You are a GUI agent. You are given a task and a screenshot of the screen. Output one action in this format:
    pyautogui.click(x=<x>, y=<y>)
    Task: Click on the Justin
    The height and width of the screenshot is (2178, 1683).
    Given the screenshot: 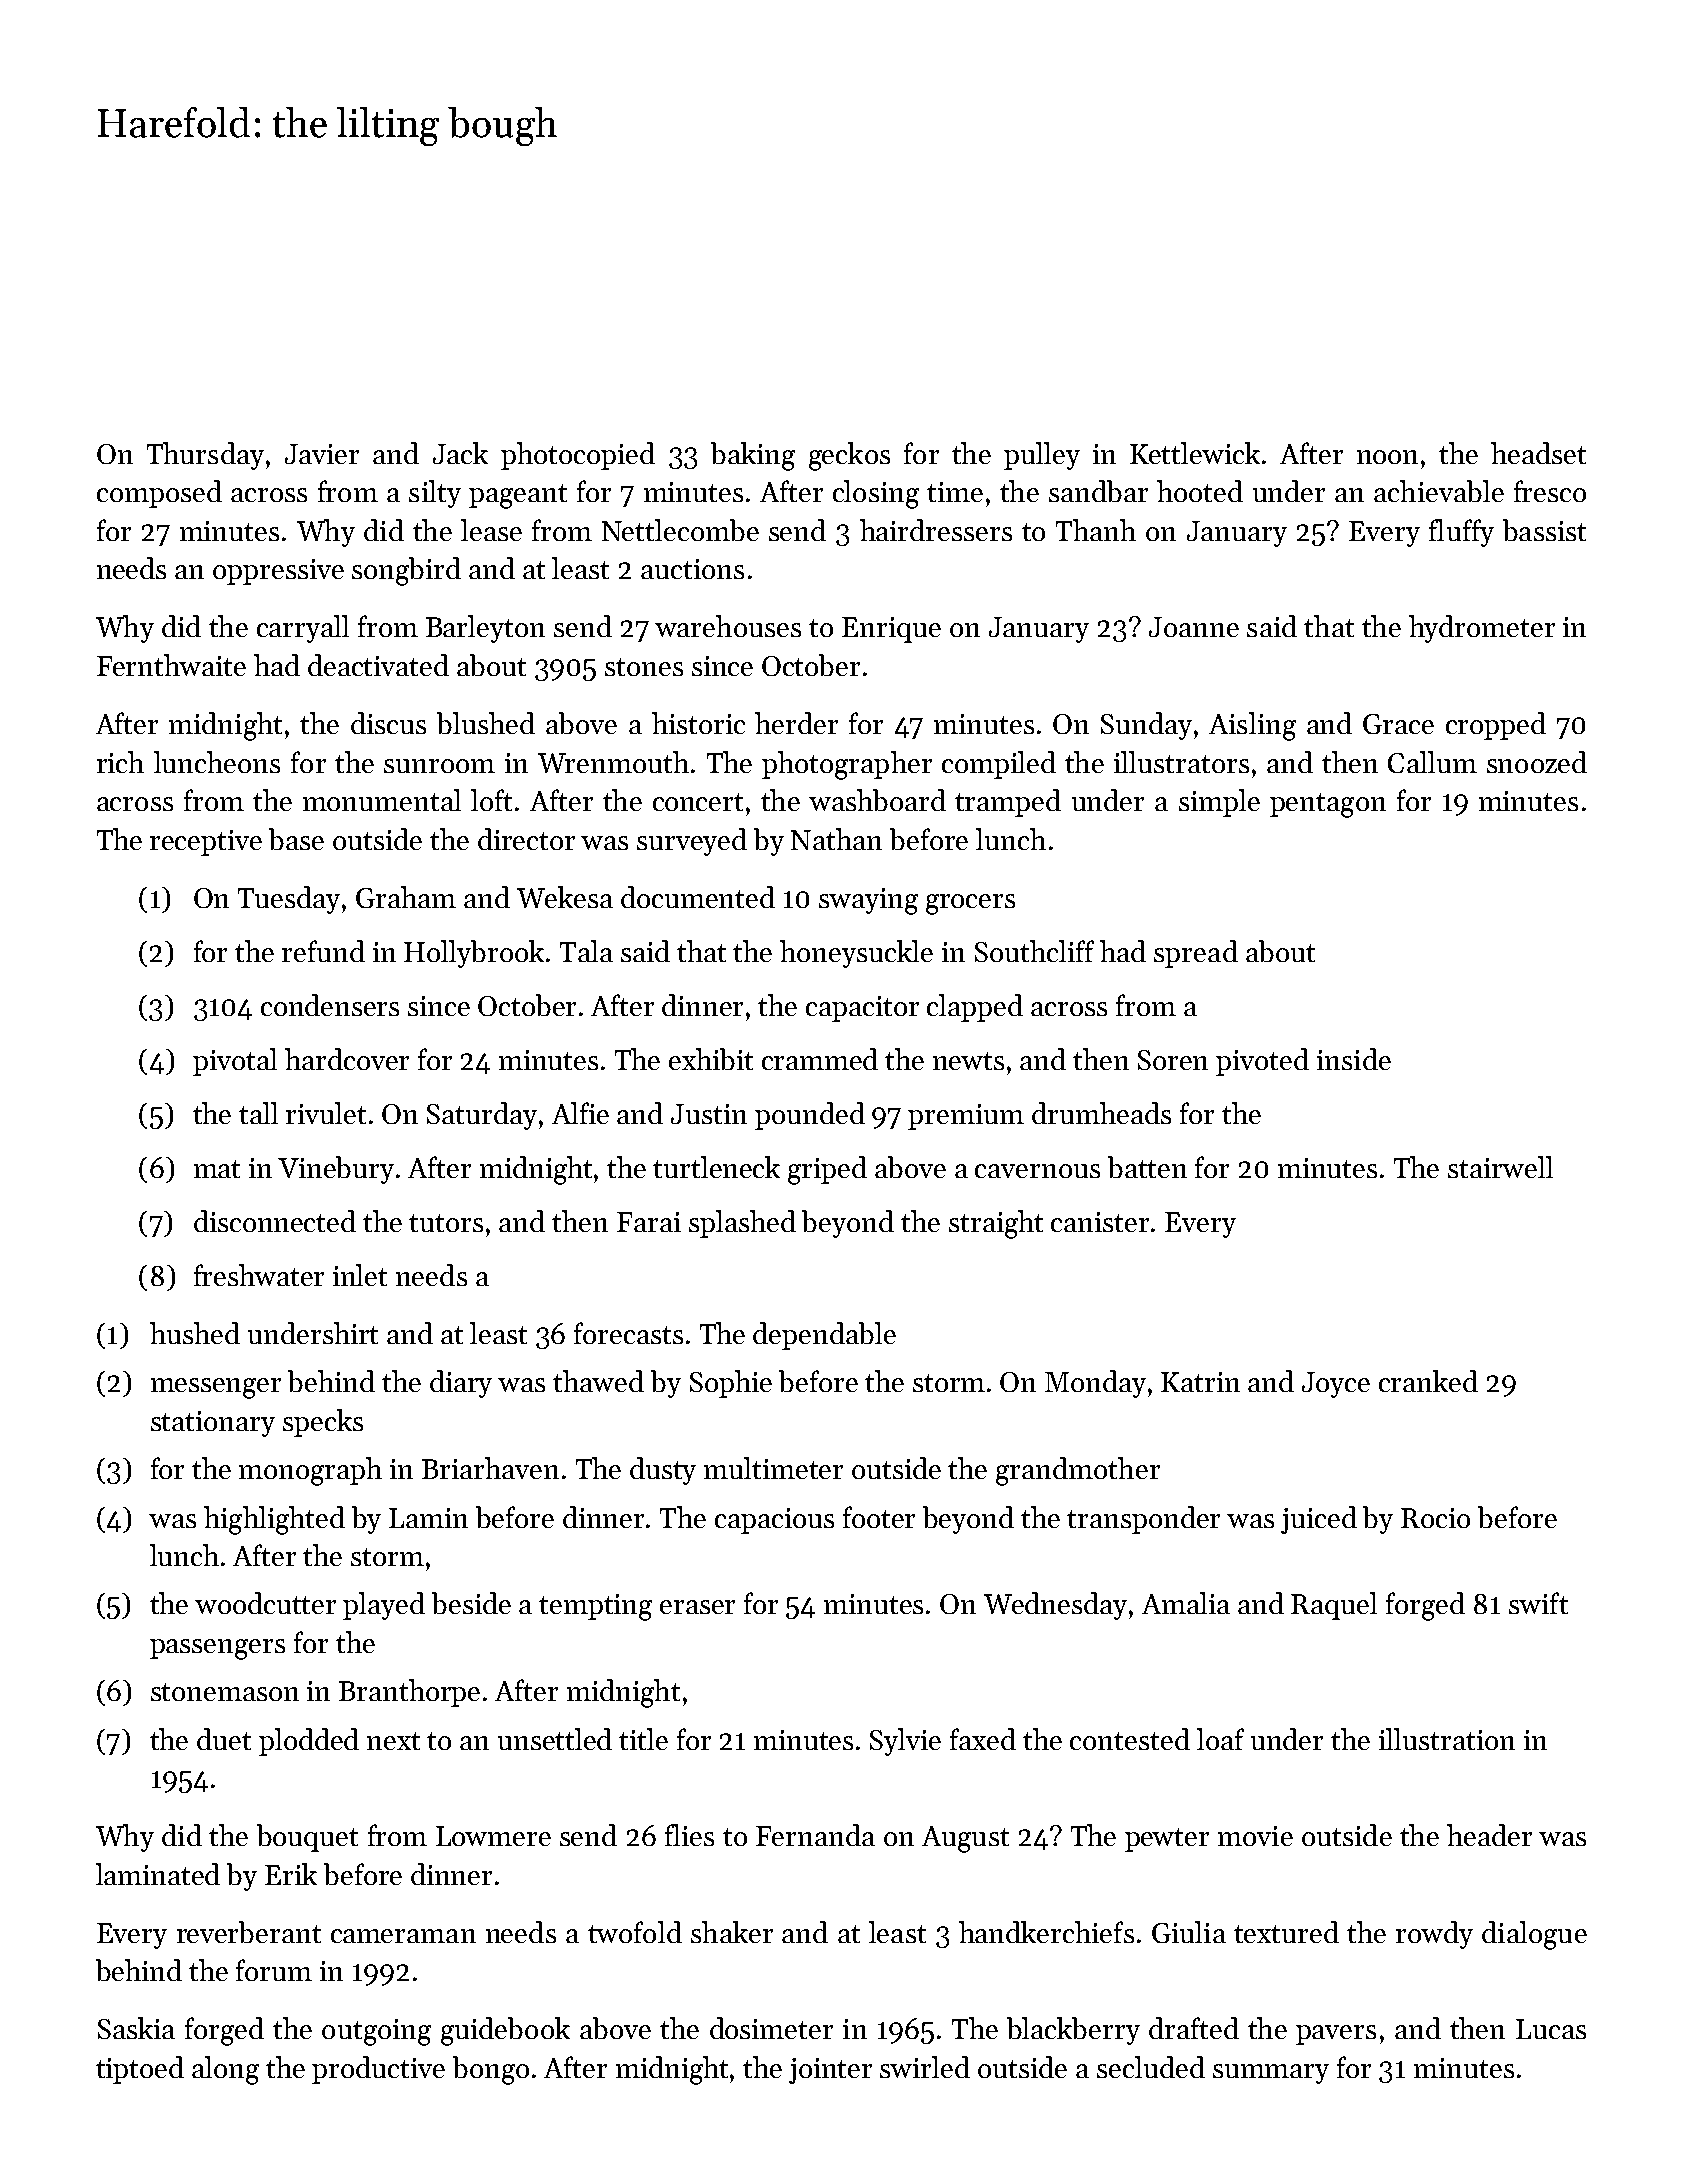 What is the action you would take?
    pyautogui.click(x=709, y=1114)
